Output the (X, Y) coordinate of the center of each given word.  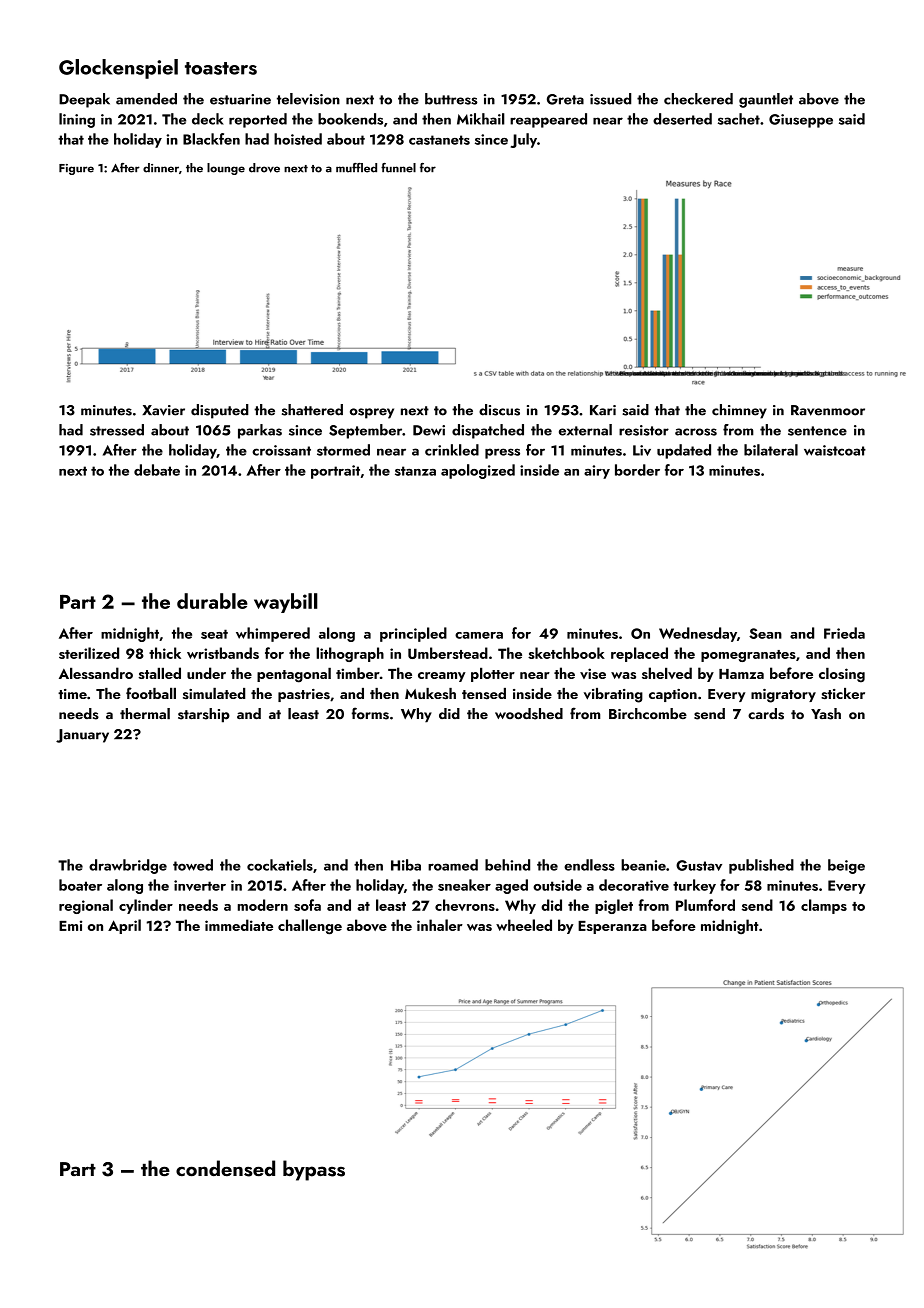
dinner (161, 168)
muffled (356, 168)
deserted (682, 119)
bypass (314, 1170)
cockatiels (280, 865)
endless (589, 865)
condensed (225, 1168)
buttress (451, 99)
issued (610, 99)
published (761, 866)
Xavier (163, 410)
